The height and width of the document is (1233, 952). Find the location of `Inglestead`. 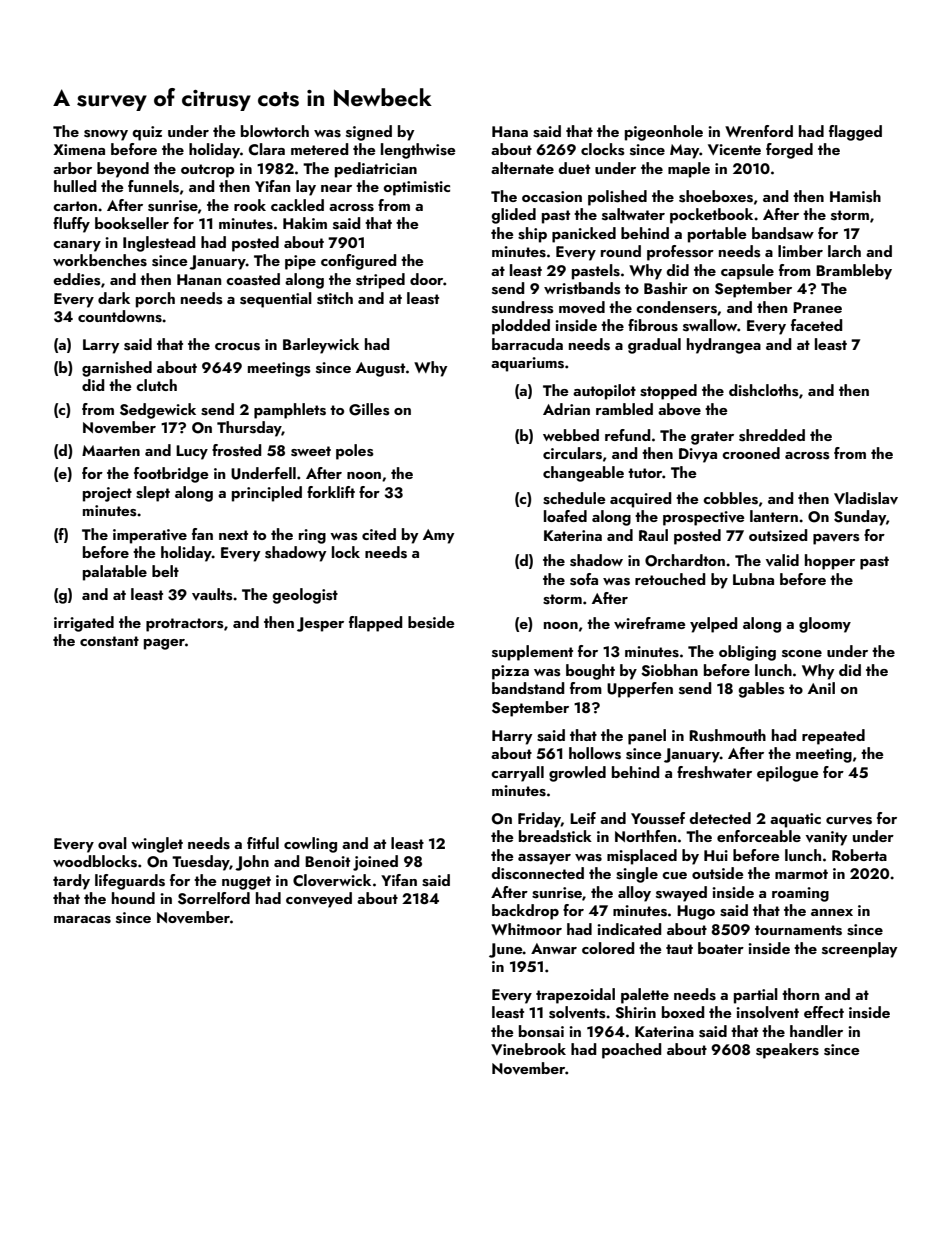

Inglestead is located at coordinates (159, 244).
